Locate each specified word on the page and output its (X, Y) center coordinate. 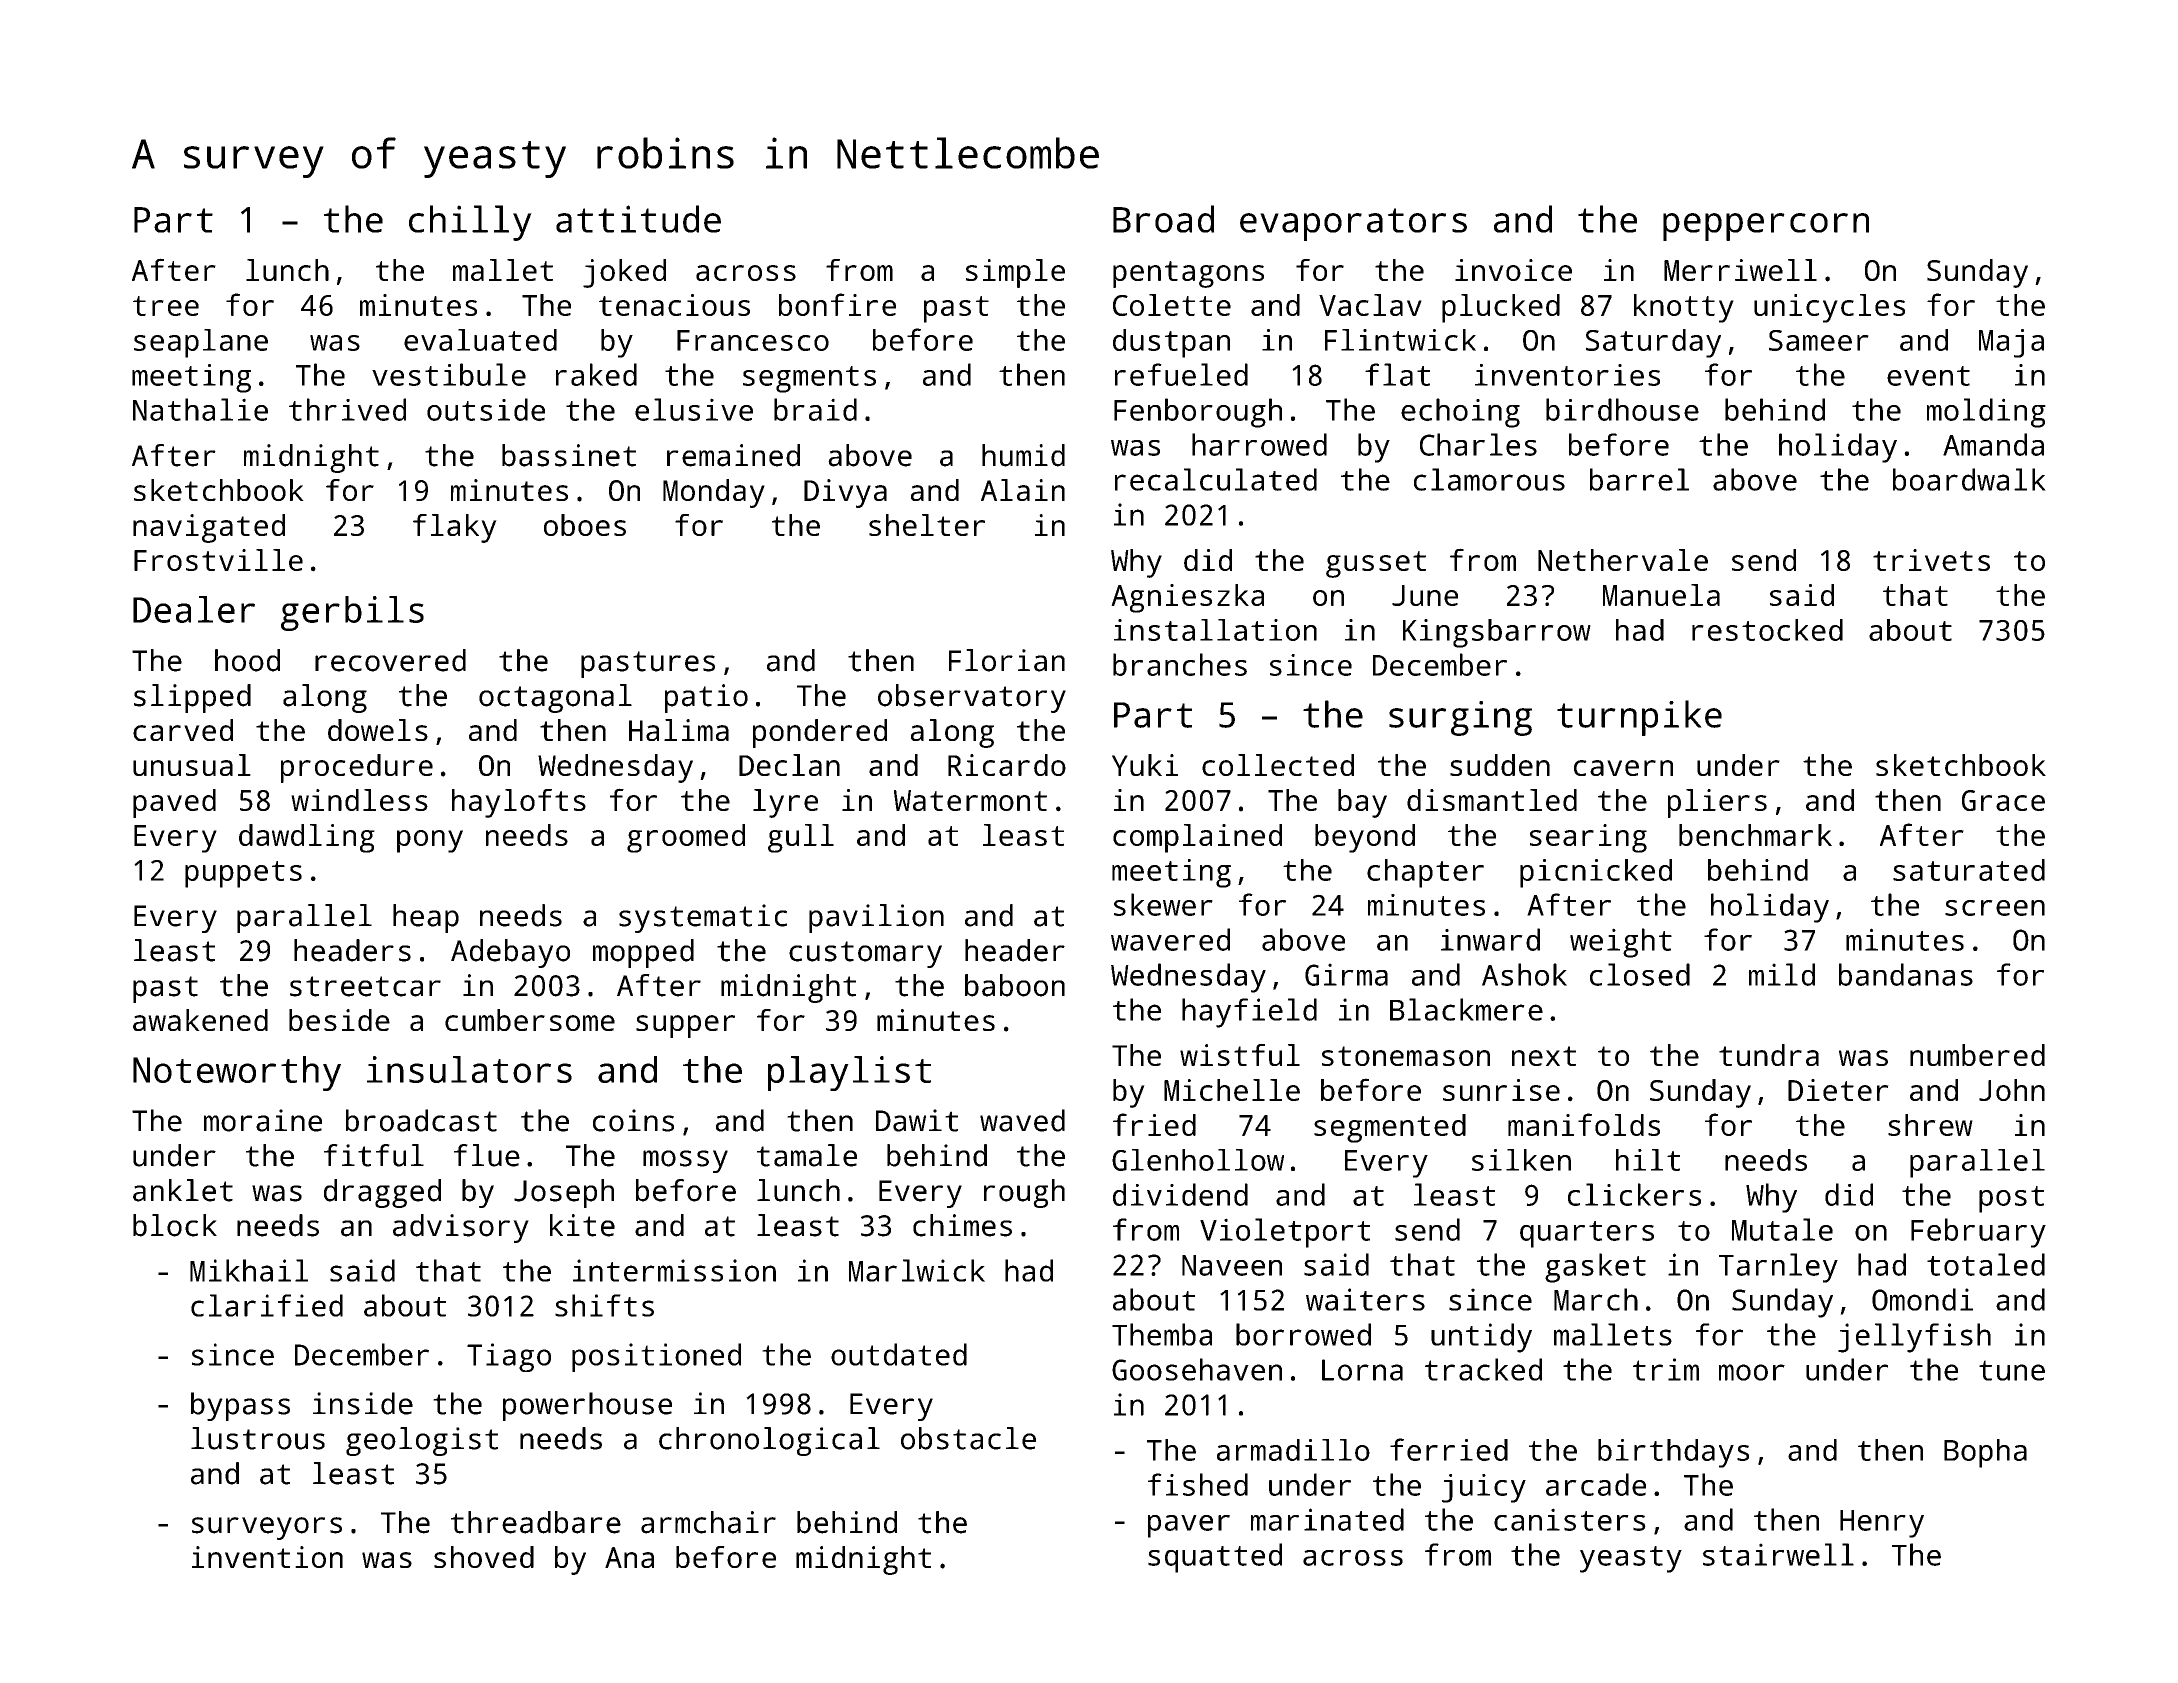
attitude (638, 219)
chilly (470, 223)
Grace (2003, 800)
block (175, 1225)
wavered (1170, 939)
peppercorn (1766, 227)
